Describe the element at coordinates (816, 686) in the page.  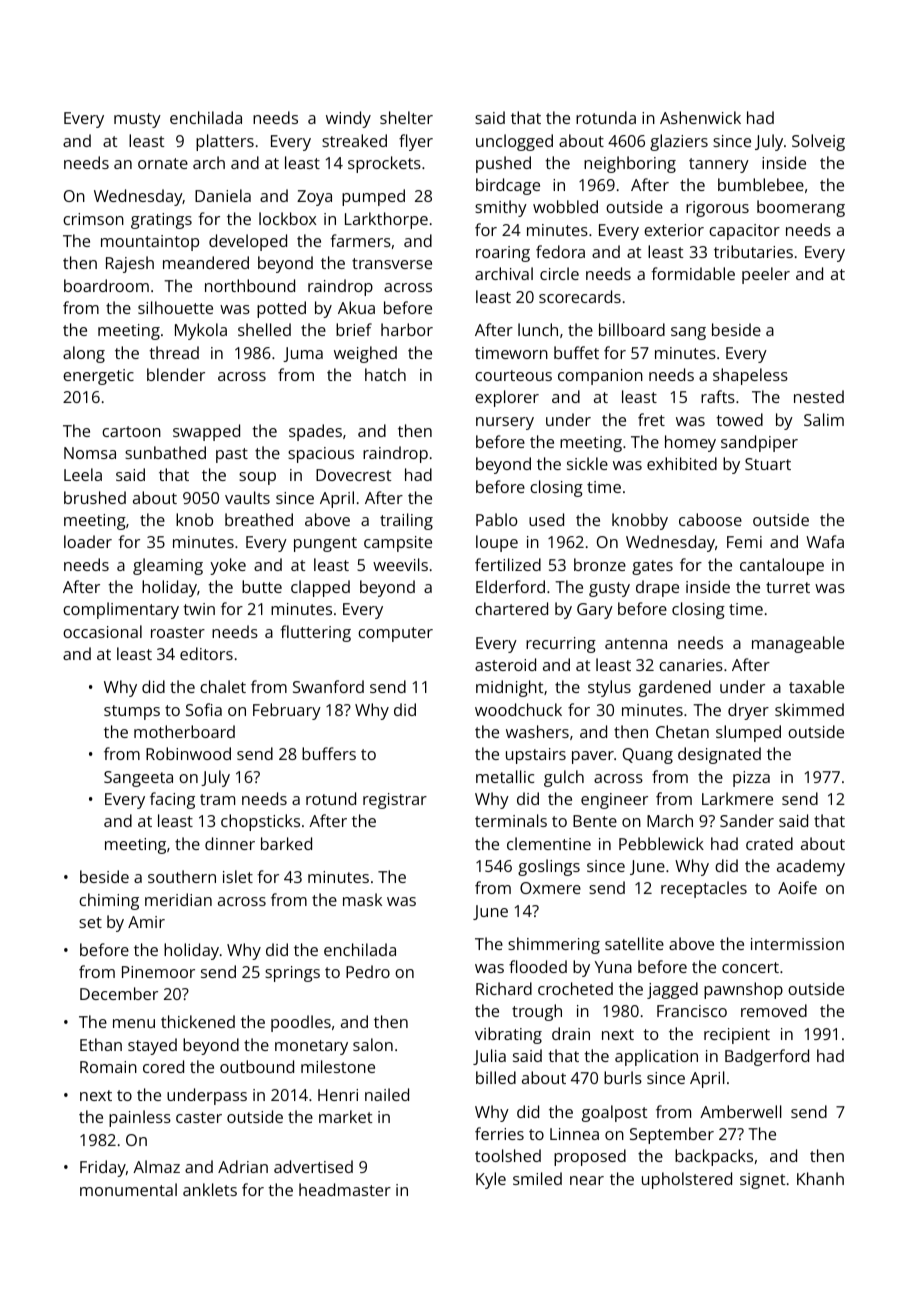
I see `taxable` at that location.
